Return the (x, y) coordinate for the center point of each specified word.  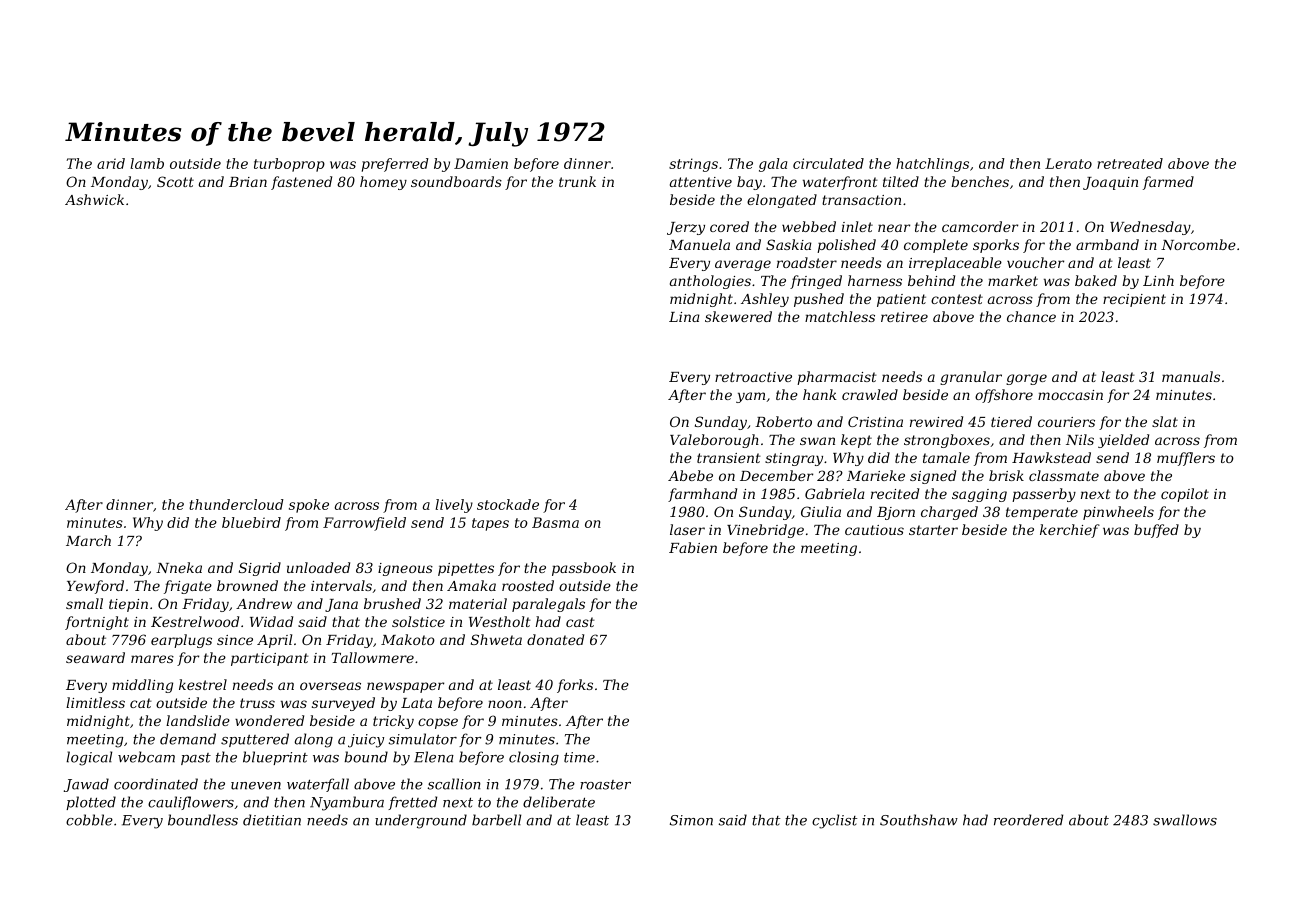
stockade (508, 504)
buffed (1156, 531)
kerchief (1070, 531)
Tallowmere (373, 657)
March (88, 540)
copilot (1185, 495)
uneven (256, 786)
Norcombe (1198, 244)
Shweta (496, 639)
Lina (684, 317)
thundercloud (236, 504)
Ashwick (94, 199)
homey (383, 183)
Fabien (693, 547)
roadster (807, 262)
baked (1096, 280)
